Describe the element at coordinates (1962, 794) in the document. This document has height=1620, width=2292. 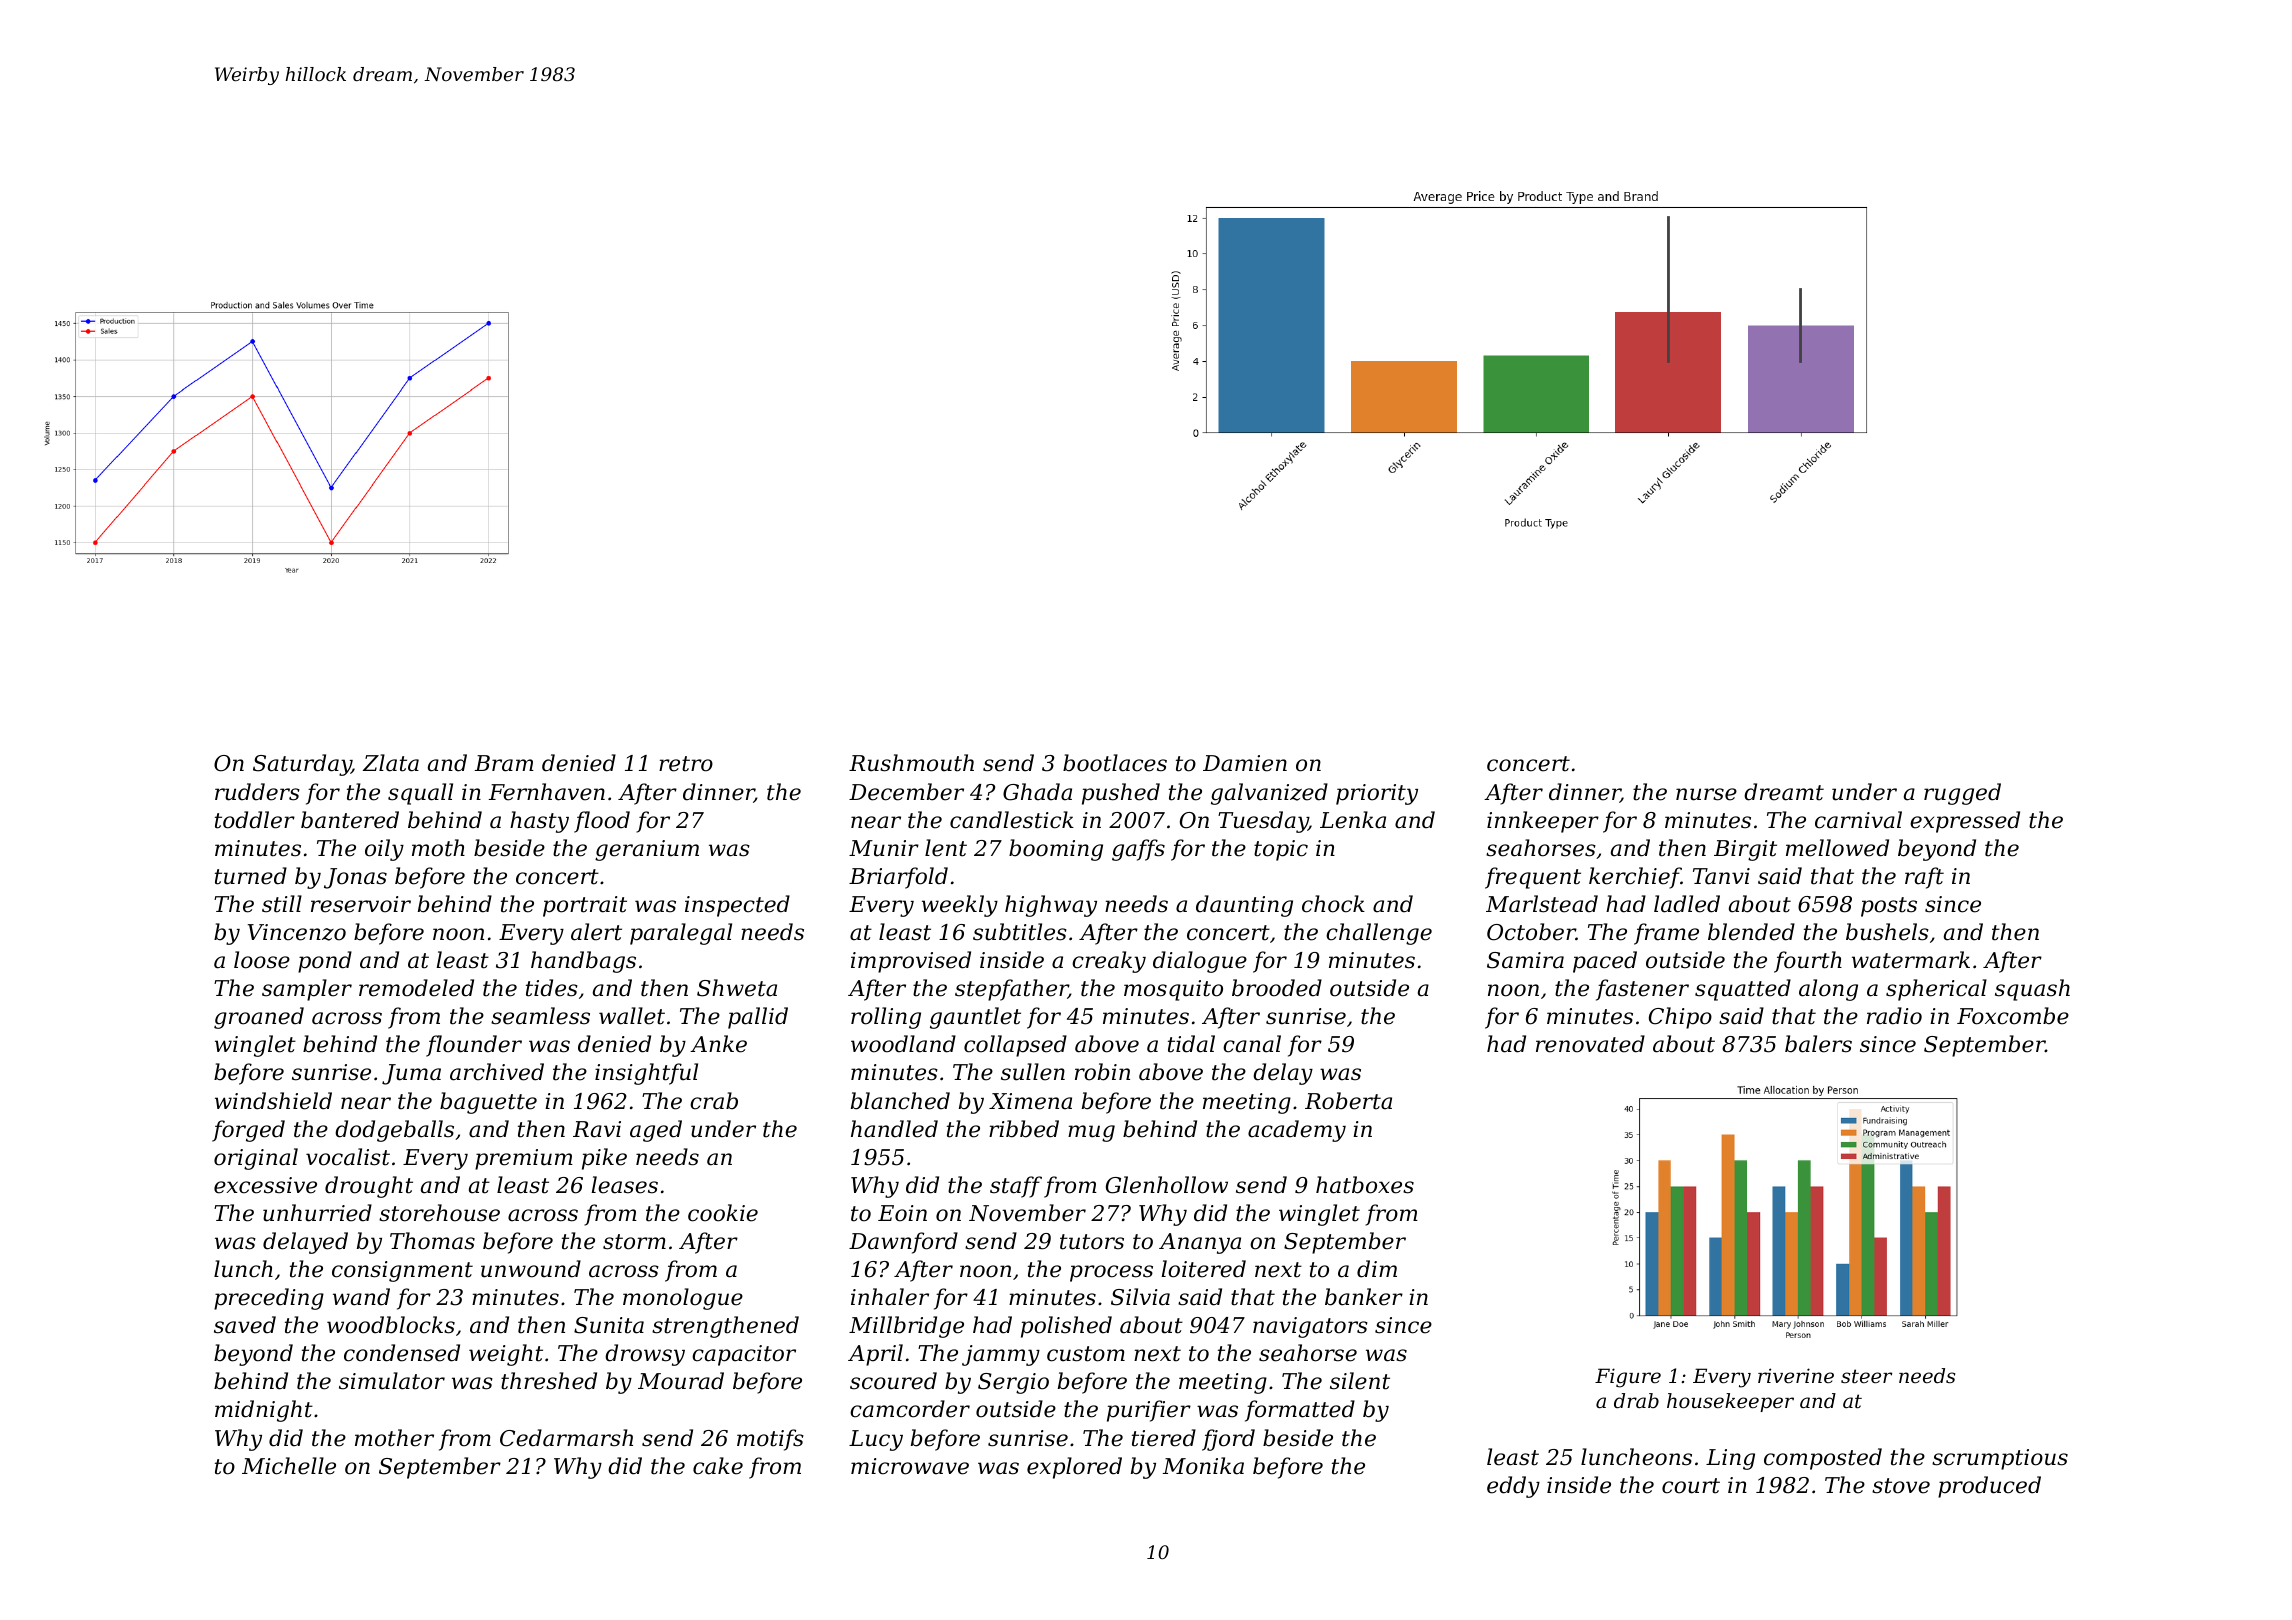
I see `rugged` at that location.
